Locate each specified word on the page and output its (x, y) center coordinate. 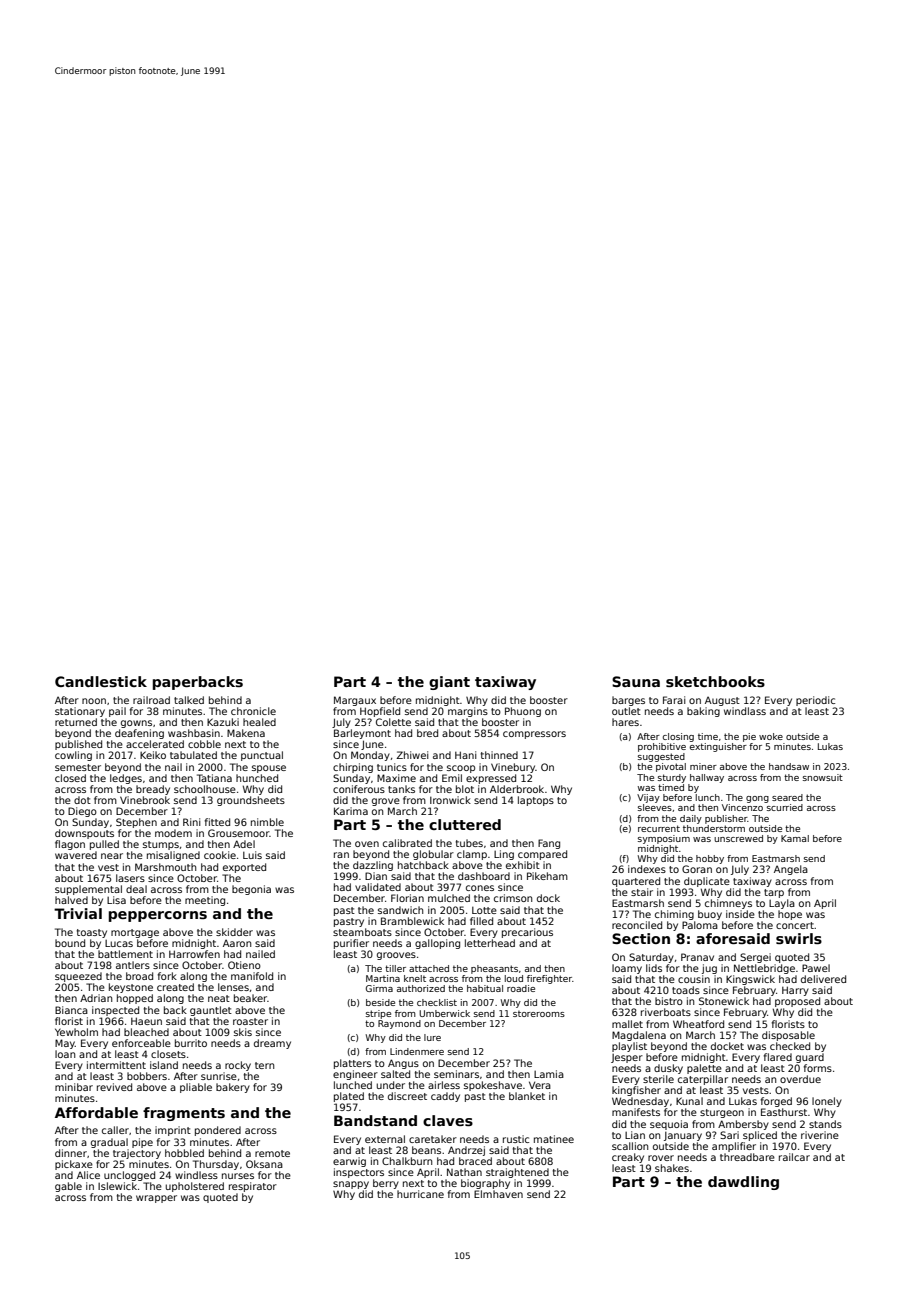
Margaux (355, 701)
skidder (234, 932)
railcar (794, 1157)
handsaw (789, 766)
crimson (513, 898)
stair (642, 892)
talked (189, 700)
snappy (351, 1185)
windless (196, 1175)
